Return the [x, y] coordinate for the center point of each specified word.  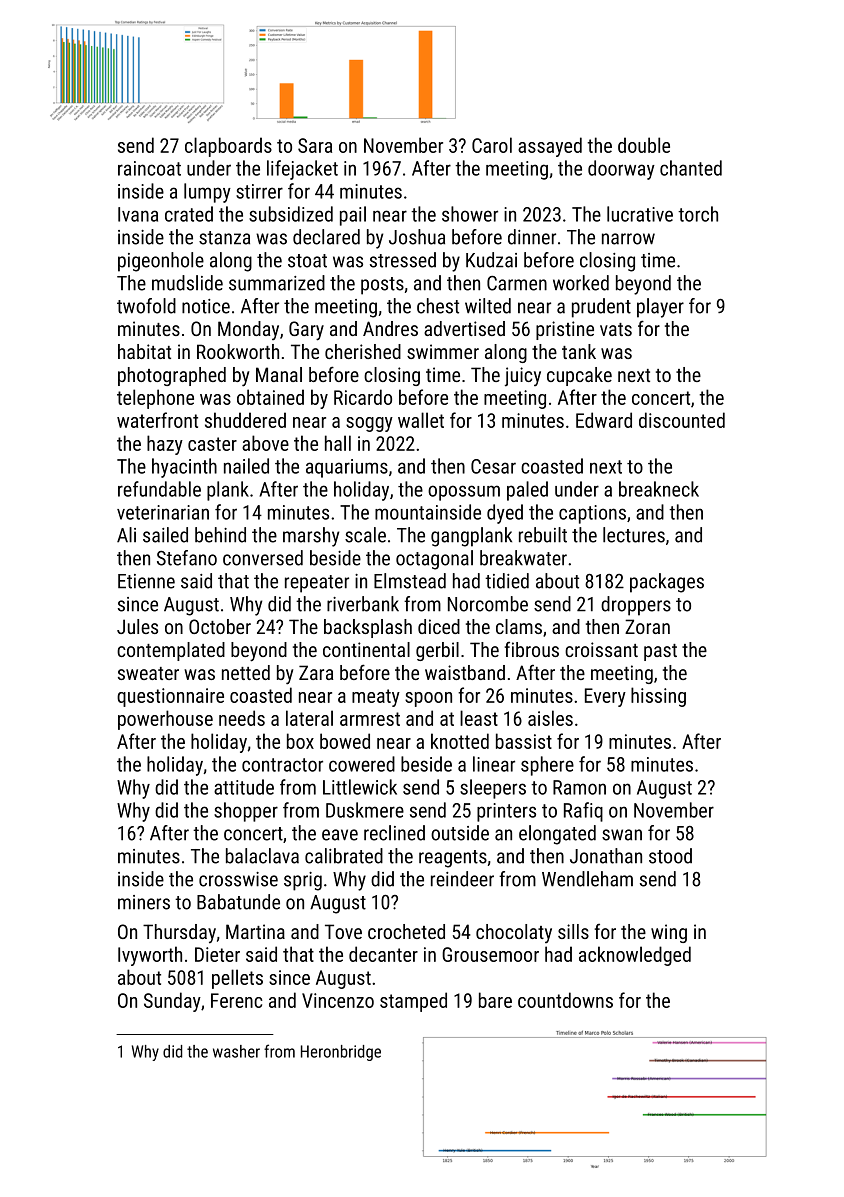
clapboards [228, 147]
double [644, 145]
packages [667, 583]
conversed [263, 558]
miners [144, 902]
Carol [492, 145]
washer [236, 1051]
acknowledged [635, 956]
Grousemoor [490, 954]
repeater [317, 584]
